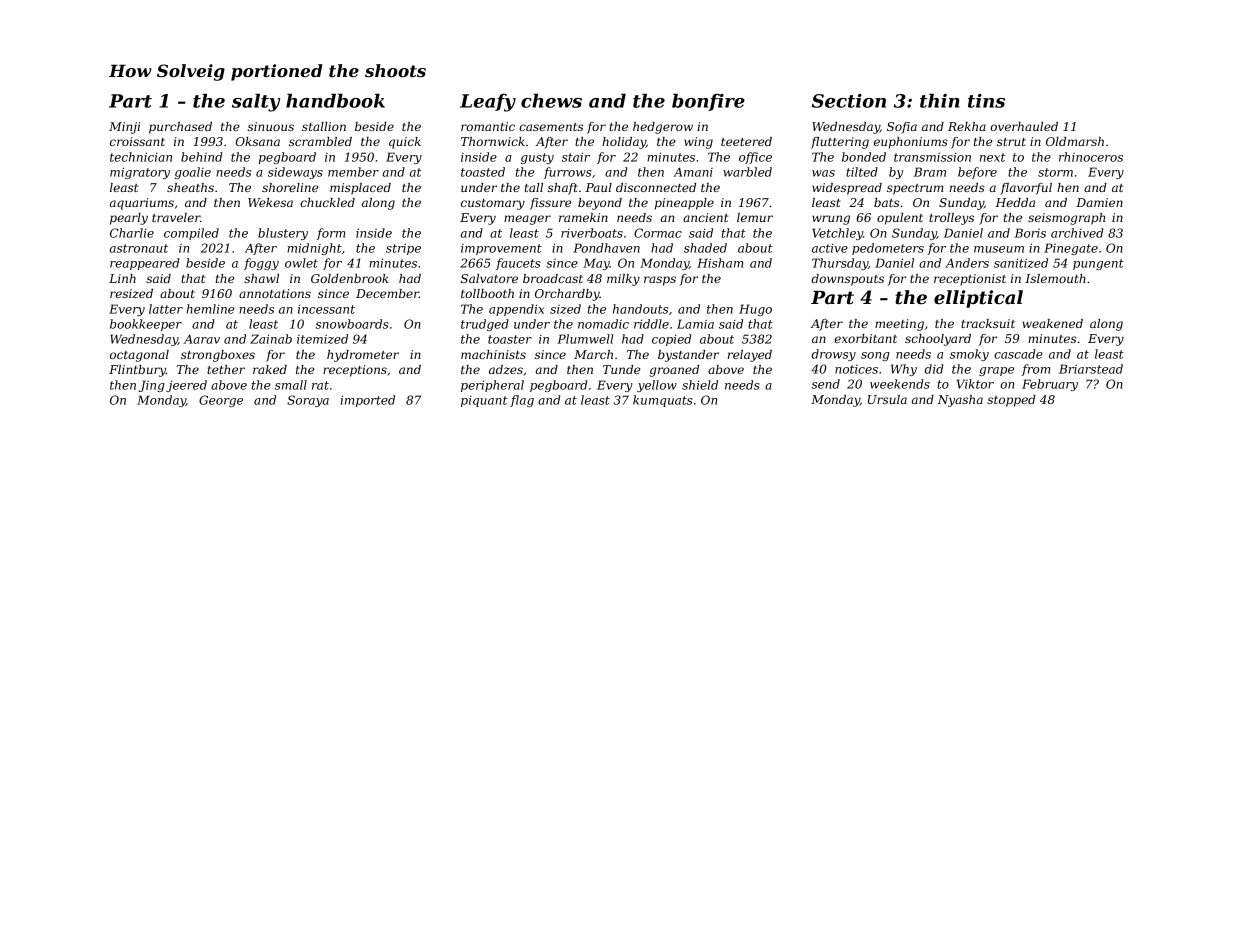 This document has width=1233, height=952. What do you see at coordinates (271, 339) in the document?
I see `Zainab` at bounding box center [271, 339].
